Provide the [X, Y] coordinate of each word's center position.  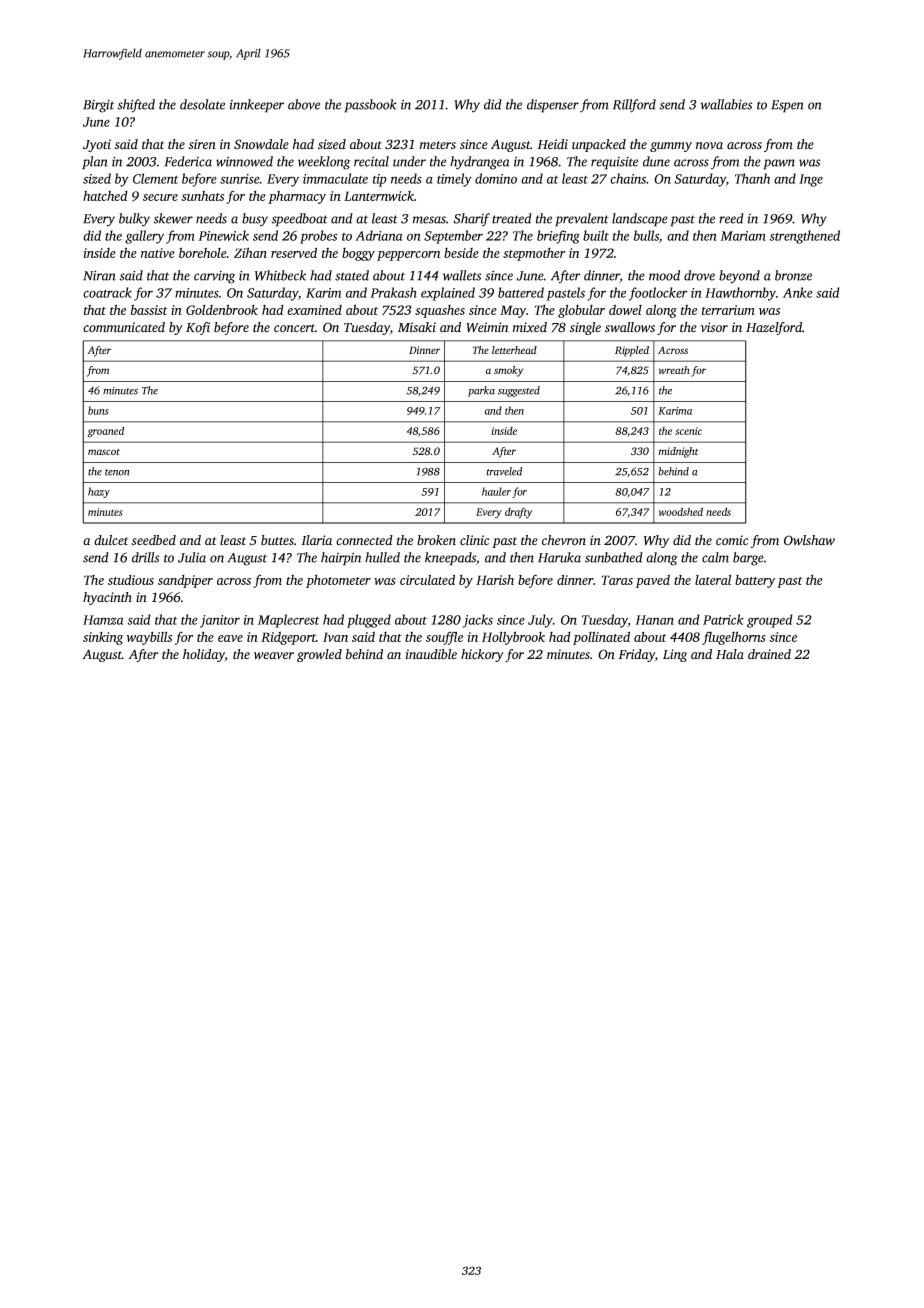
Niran [99, 275]
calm [715, 557]
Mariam [743, 236]
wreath [674, 370]
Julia [192, 557]
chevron [564, 540]
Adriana [378, 235]
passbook [371, 106]
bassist [149, 310]
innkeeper [257, 106]
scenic [688, 431]
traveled [504, 471]
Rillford [634, 106]
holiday [204, 655]
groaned [105, 432]
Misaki [417, 327]
